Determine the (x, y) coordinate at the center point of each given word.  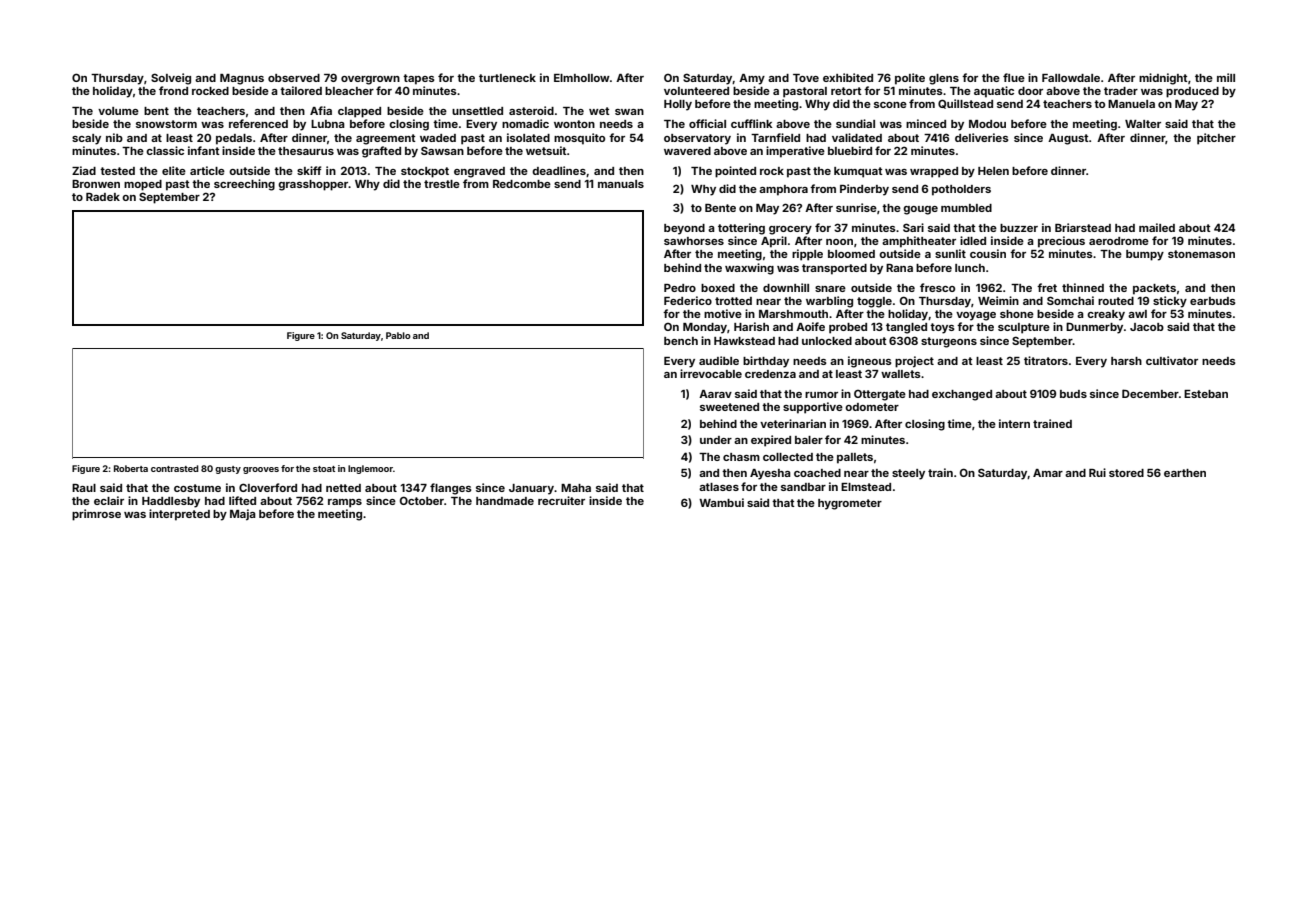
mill (1226, 77)
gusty (228, 470)
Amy (752, 79)
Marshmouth (793, 314)
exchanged (962, 395)
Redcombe (522, 184)
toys (942, 328)
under (716, 440)
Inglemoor (370, 469)
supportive (813, 408)
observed (294, 78)
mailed (1157, 227)
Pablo (398, 335)
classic (165, 150)
